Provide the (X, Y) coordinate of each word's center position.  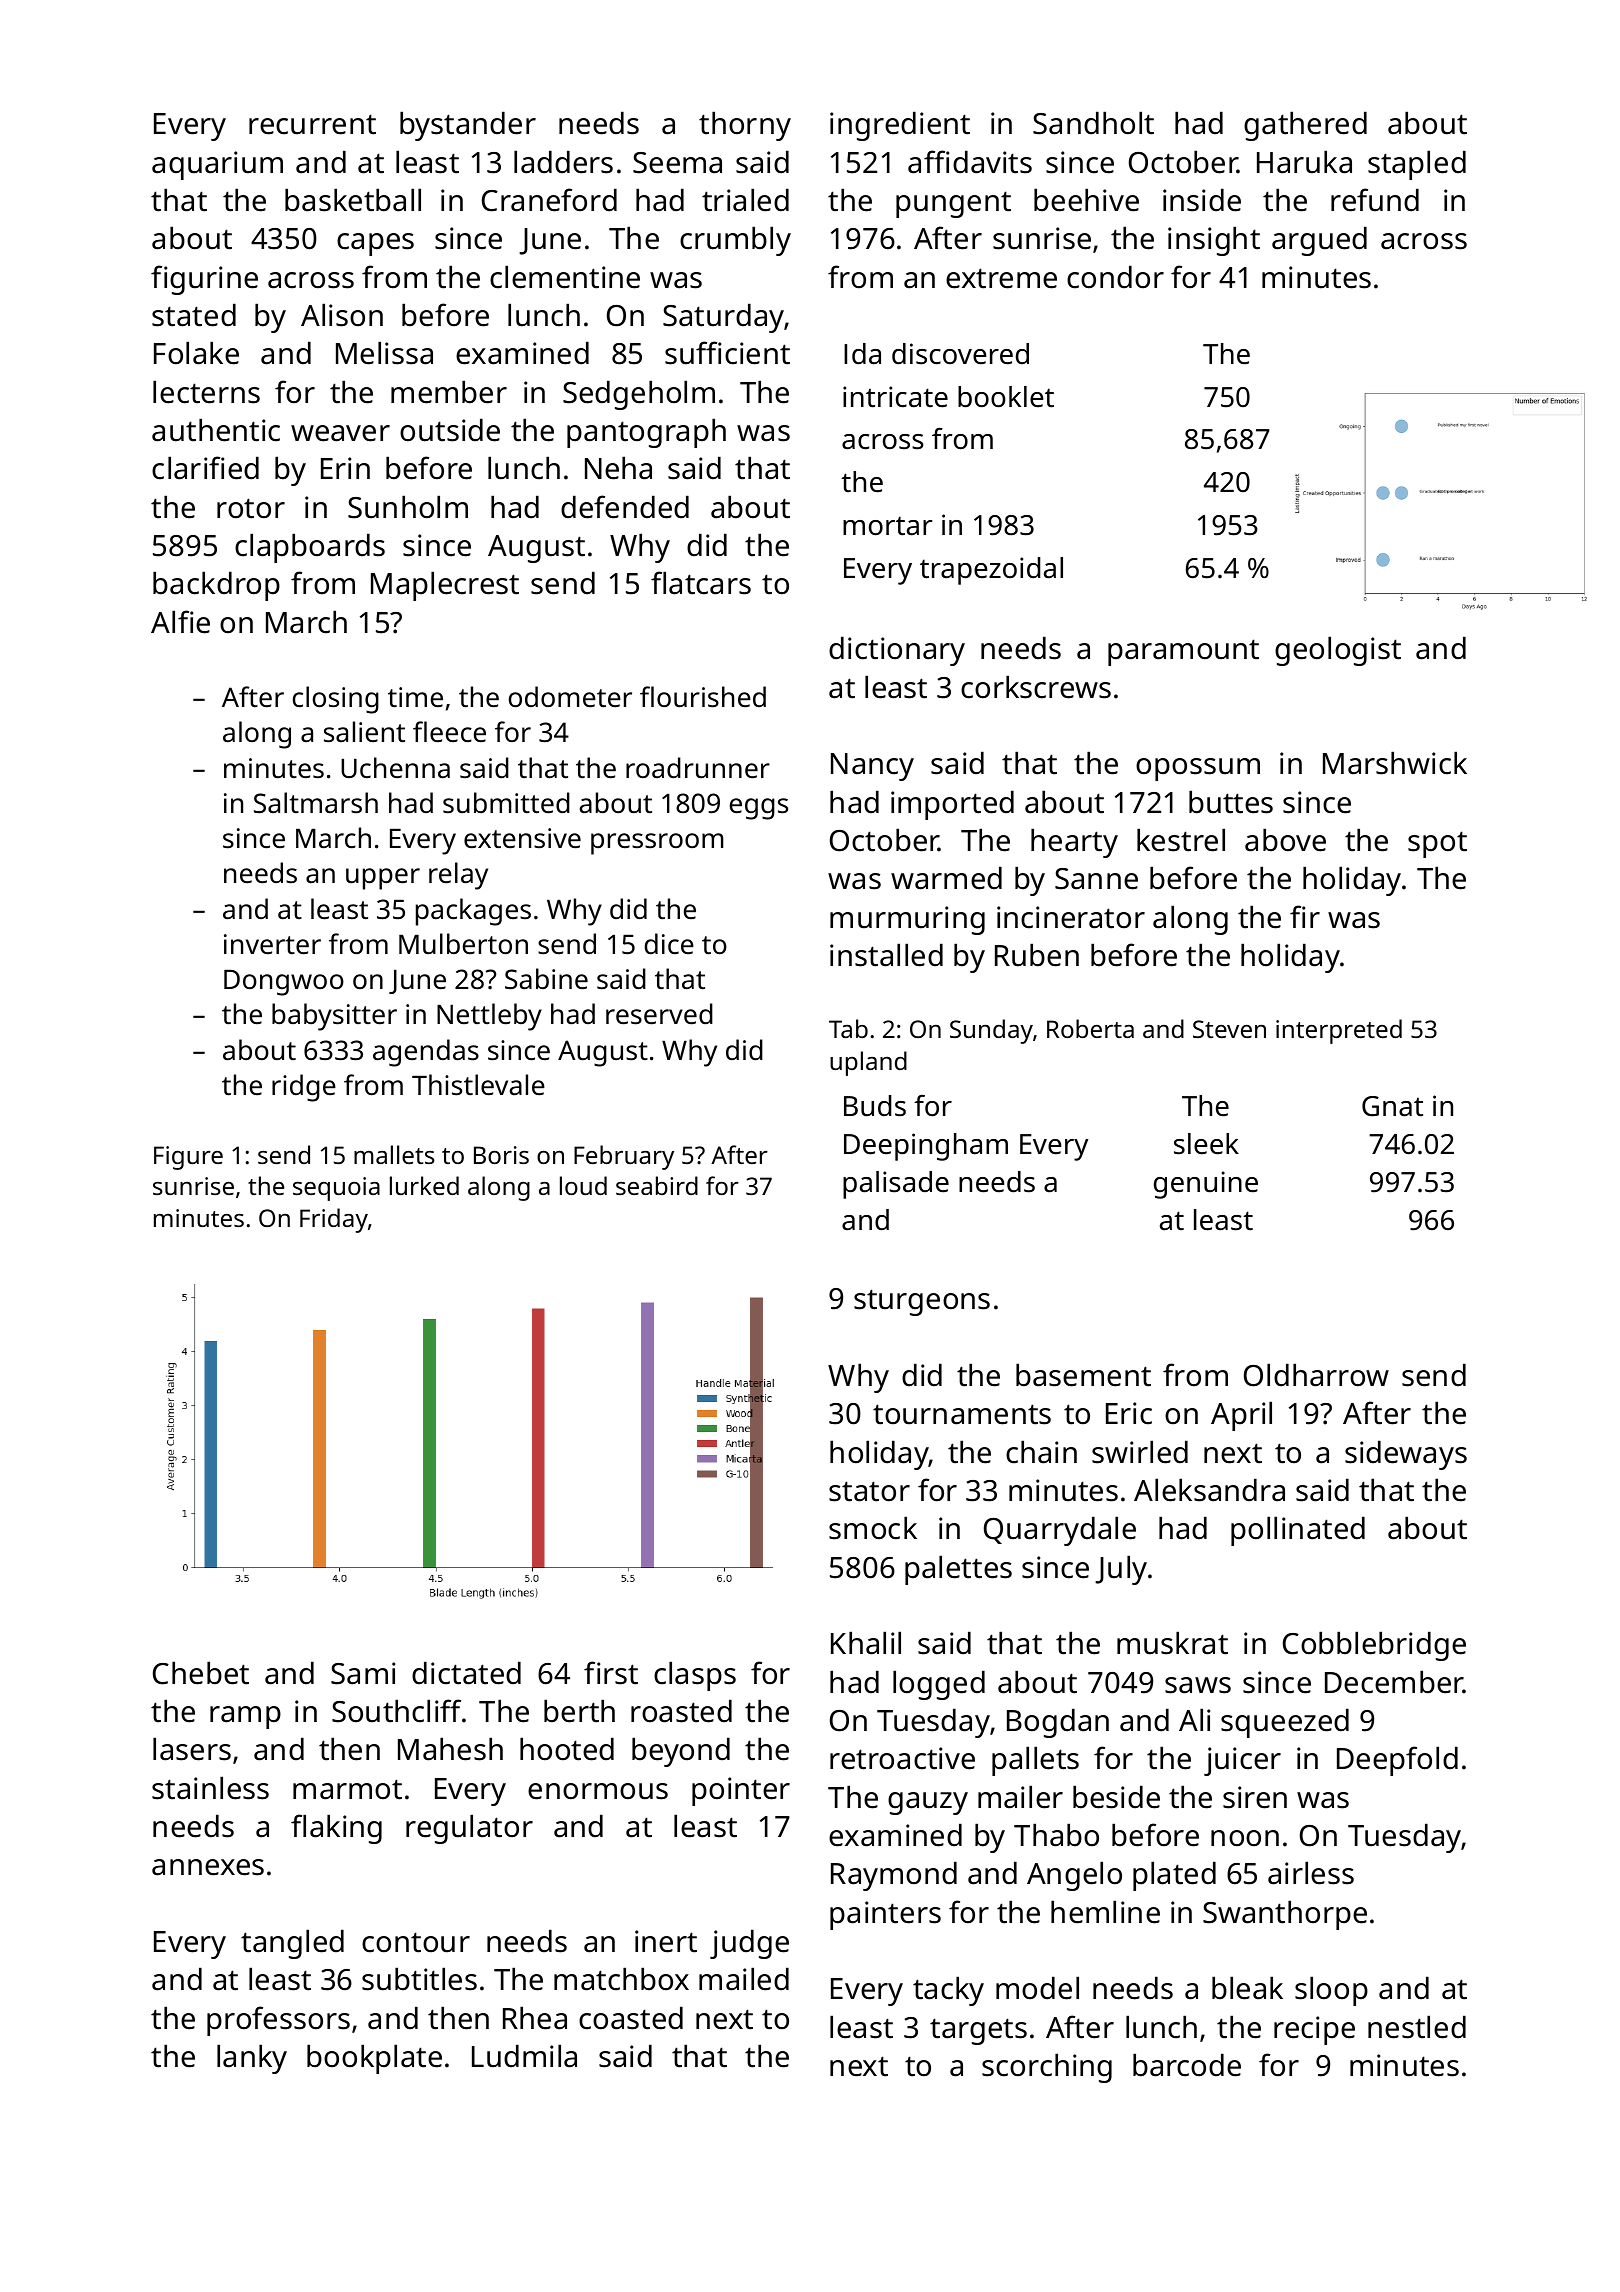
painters (885, 1915)
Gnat (1392, 1106)
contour (416, 1942)
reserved (659, 1014)
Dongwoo (284, 983)
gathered (1305, 126)
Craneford (549, 200)
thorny (745, 126)
